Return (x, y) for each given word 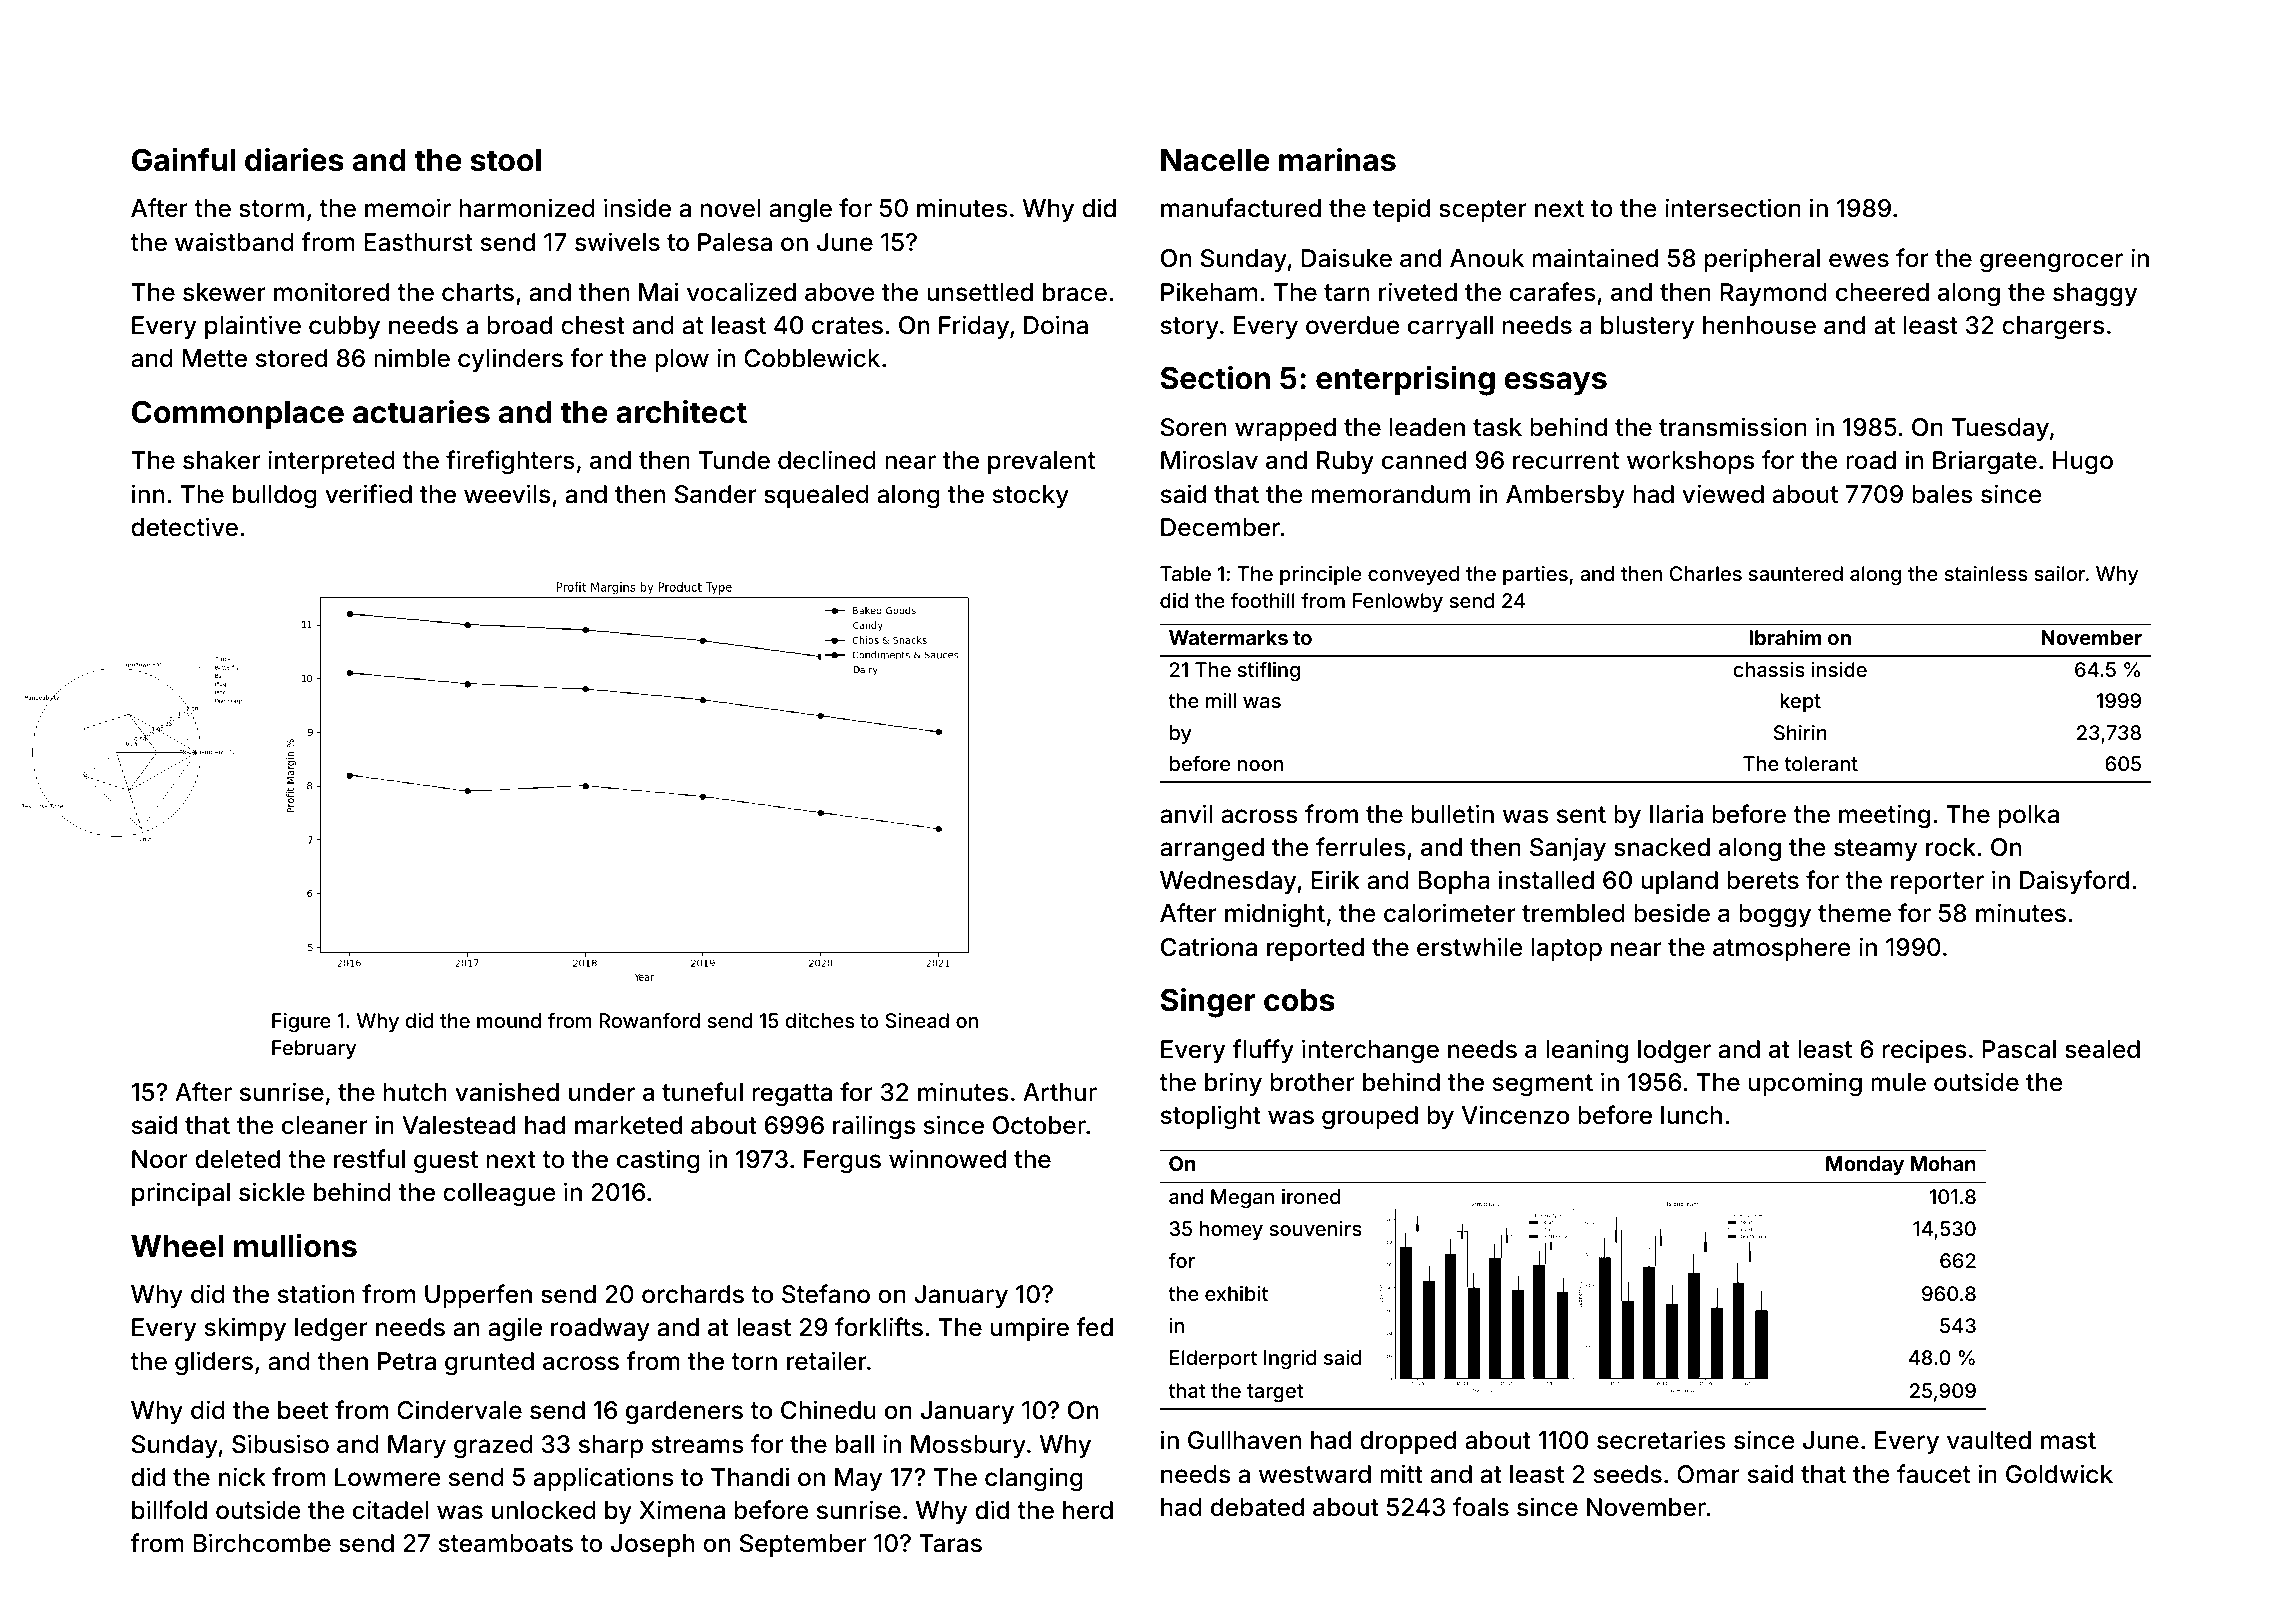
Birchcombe (262, 1543)
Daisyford (2074, 882)
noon (1260, 765)
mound (509, 1020)
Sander (715, 494)
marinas (1337, 160)
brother (1312, 1082)
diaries (294, 160)
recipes (1924, 1051)
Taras (950, 1543)
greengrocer (2051, 263)
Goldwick (2059, 1474)
